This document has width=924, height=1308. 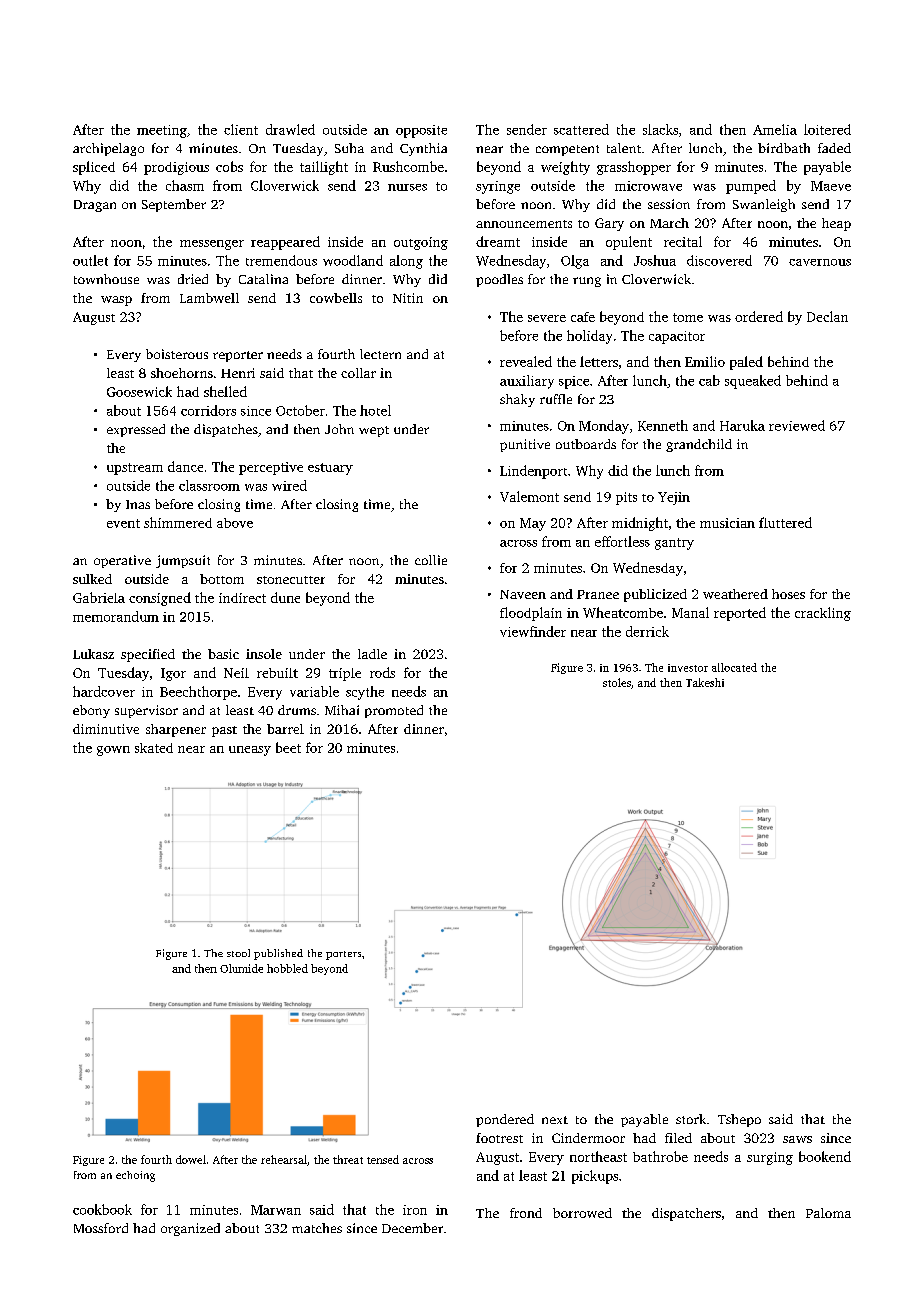 What do you see at coordinates (162, 131) in the document?
I see `meeting` at bounding box center [162, 131].
